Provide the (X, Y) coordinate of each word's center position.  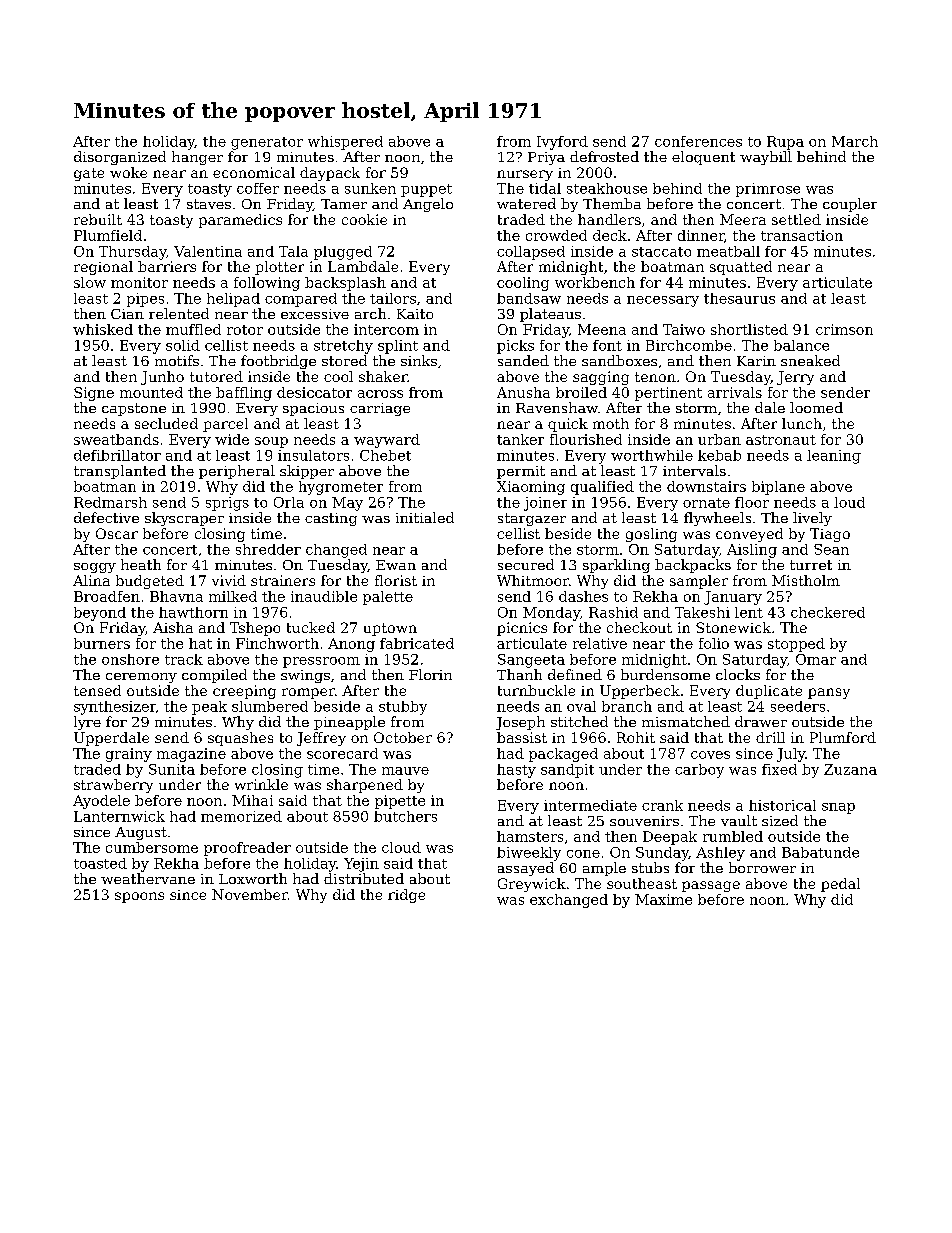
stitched (579, 721)
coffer (258, 188)
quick (568, 425)
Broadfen (107, 596)
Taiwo (684, 329)
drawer (761, 721)
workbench (595, 282)
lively (812, 519)
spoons (139, 897)
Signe (94, 394)
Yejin (361, 865)
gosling (651, 535)
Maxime (663, 899)
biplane (778, 488)
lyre (87, 723)
